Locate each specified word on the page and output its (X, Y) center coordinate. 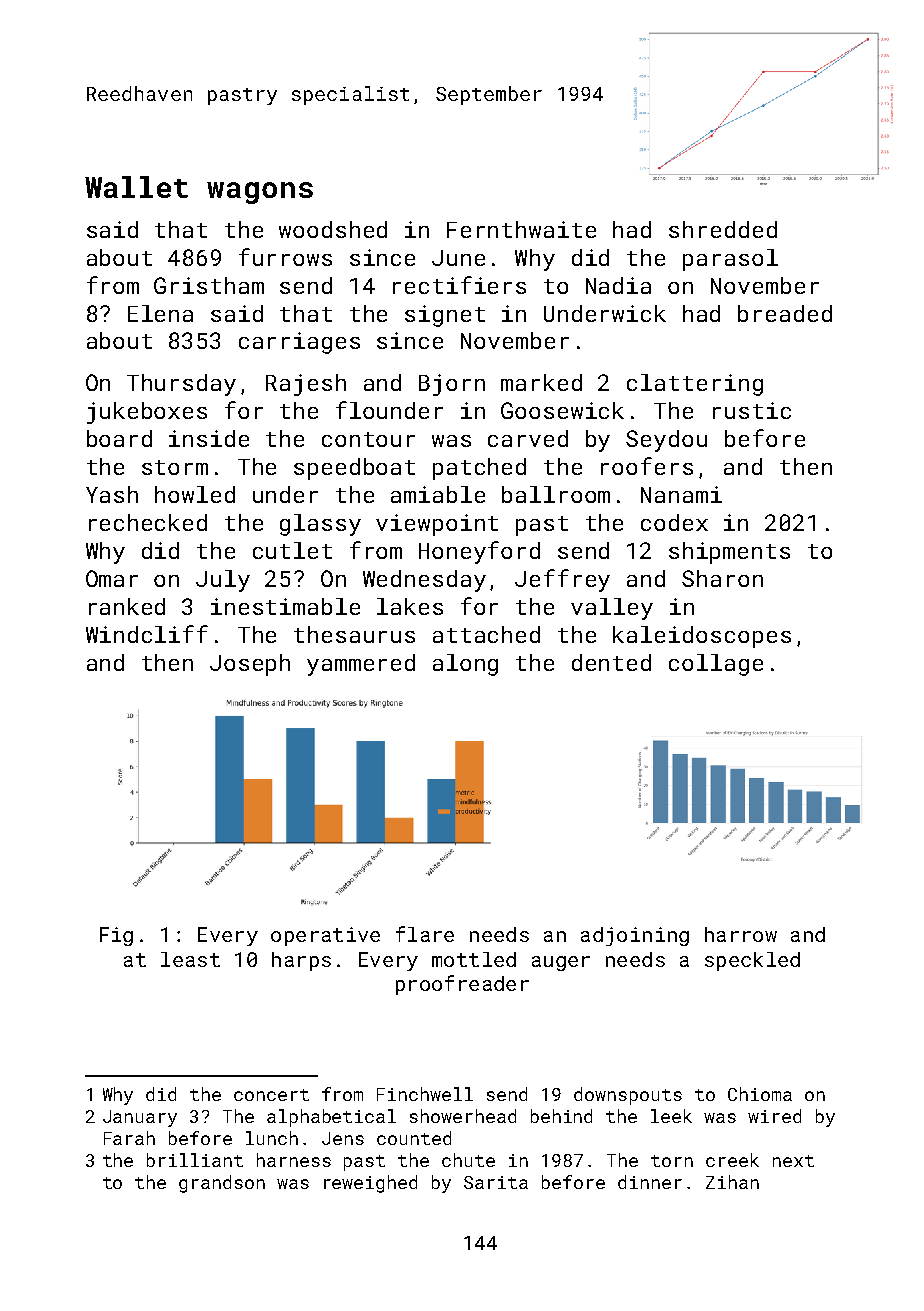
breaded (785, 313)
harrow (741, 934)
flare (425, 934)
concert (271, 1095)
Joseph (250, 665)
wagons (260, 193)
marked (541, 382)
